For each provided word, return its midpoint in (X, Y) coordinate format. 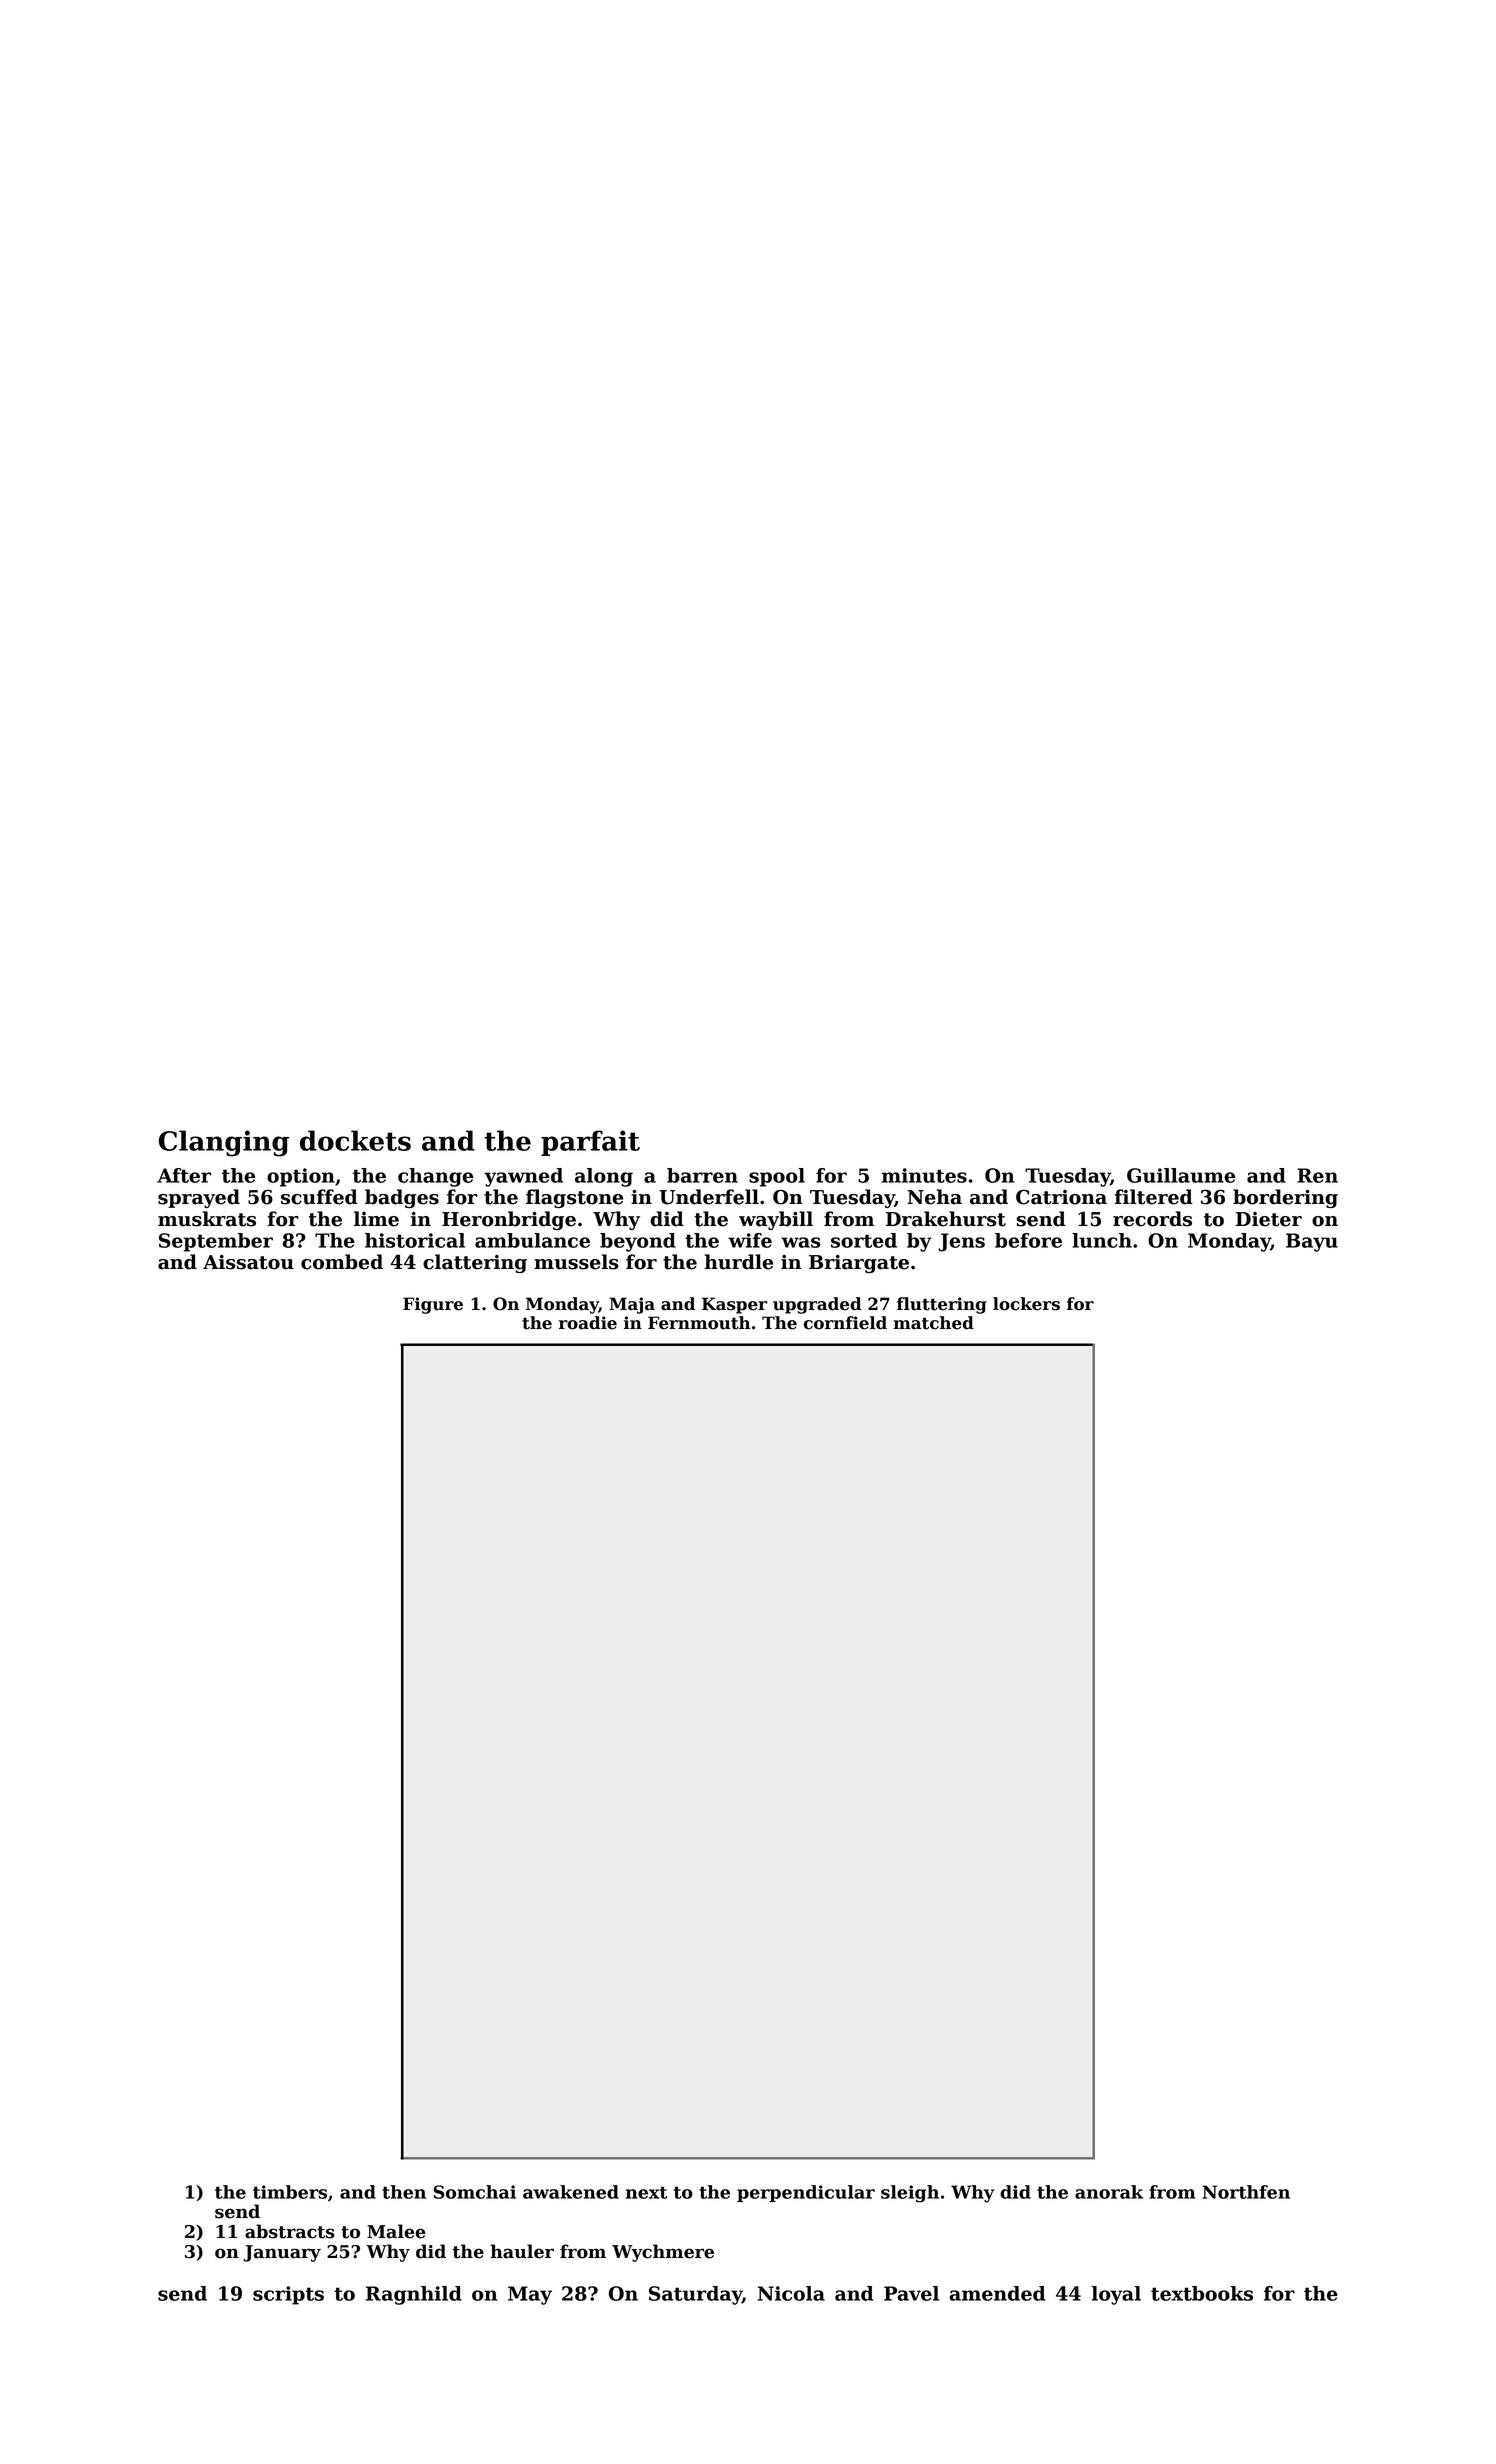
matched (933, 1323)
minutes (924, 1175)
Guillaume (1181, 1175)
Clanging (224, 1143)
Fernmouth (699, 1323)
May (530, 2295)
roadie (588, 1323)
